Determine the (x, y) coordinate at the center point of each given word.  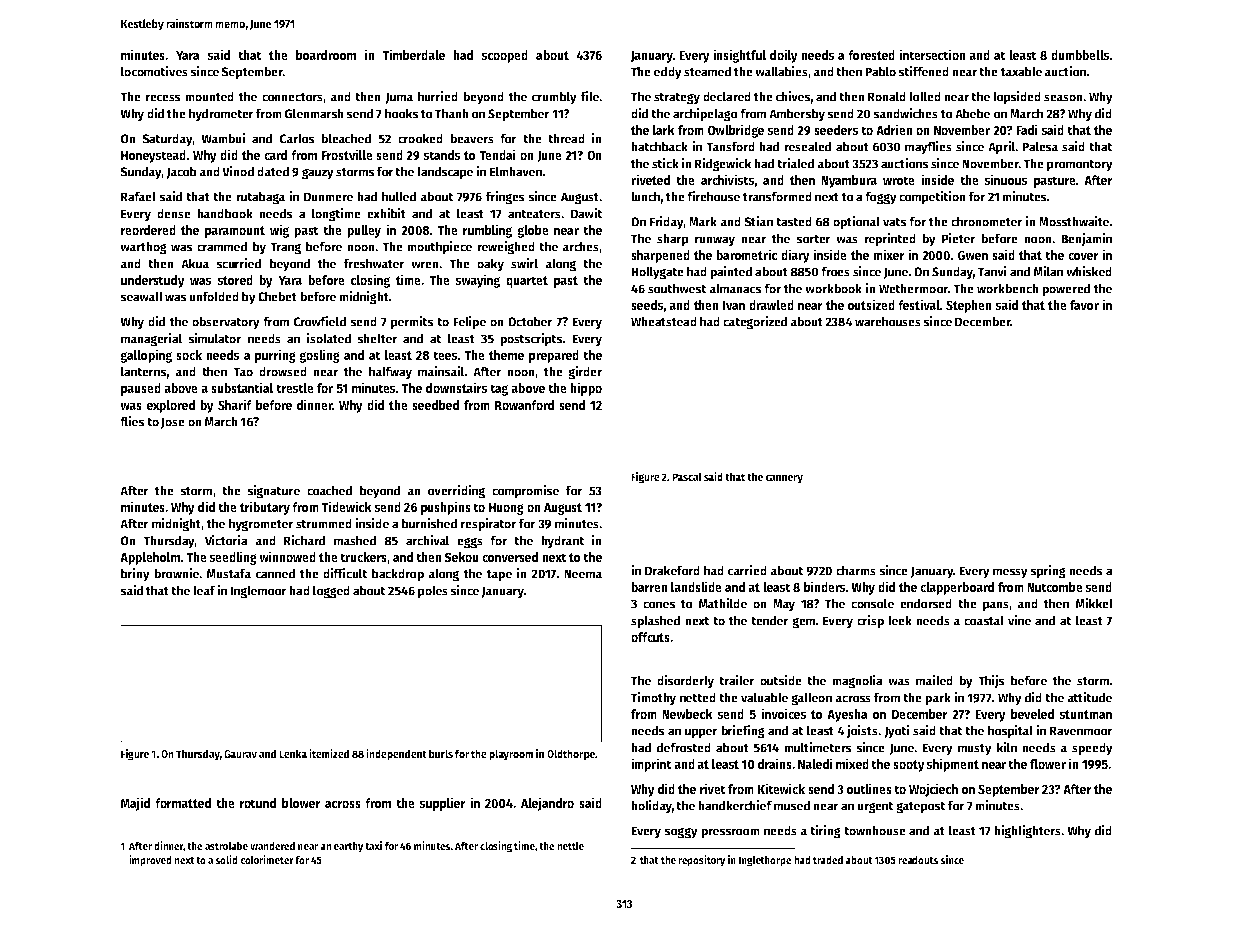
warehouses (888, 321)
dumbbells (1080, 55)
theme (506, 355)
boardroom (326, 55)
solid (226, 859)
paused (141, 389)
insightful (740, 56)
